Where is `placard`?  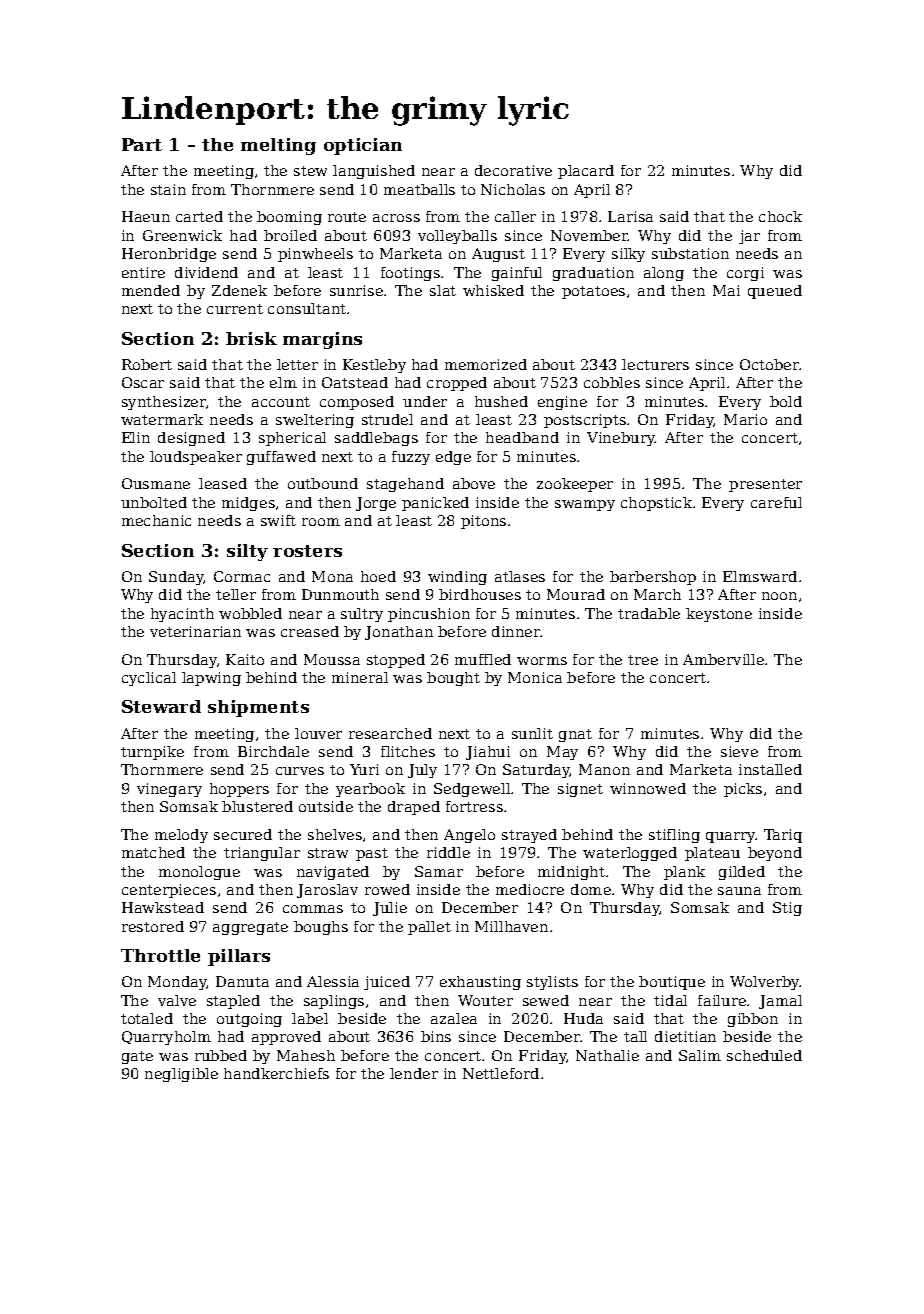
placard is located at coordinates (586, 172).
